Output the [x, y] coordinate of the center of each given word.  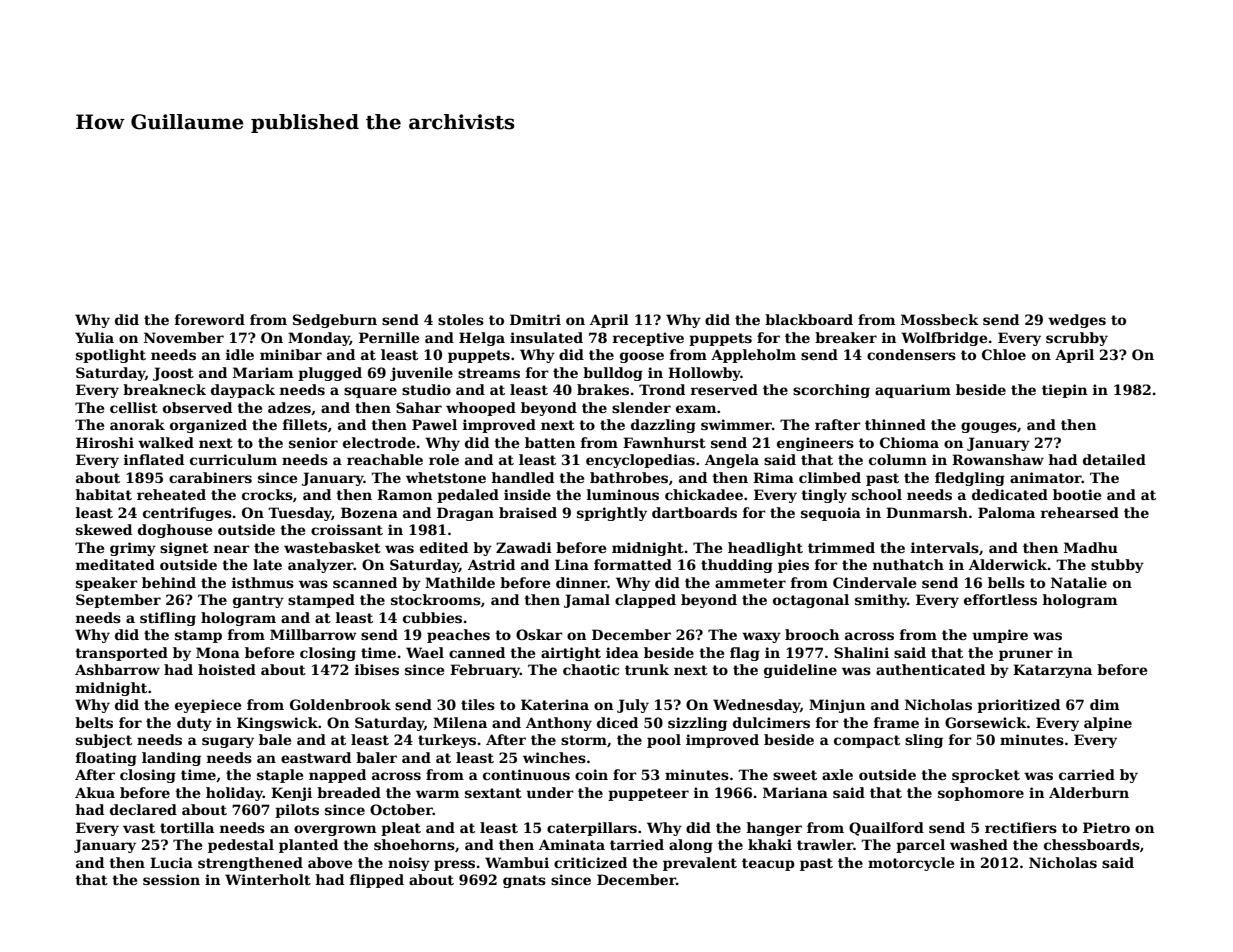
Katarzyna [1052, 671]
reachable [385, 459]
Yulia [94, 337]
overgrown [335, 830]
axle [837, 774]
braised [528, 512]
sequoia [831, 514]
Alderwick [1008, 564]
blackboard [809, 319]
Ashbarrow [117, 669]
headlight [765, 549]
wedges [1077, 321]
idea [622, 652]
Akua [95, 792]
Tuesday [300, 514]
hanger [774, 829]
